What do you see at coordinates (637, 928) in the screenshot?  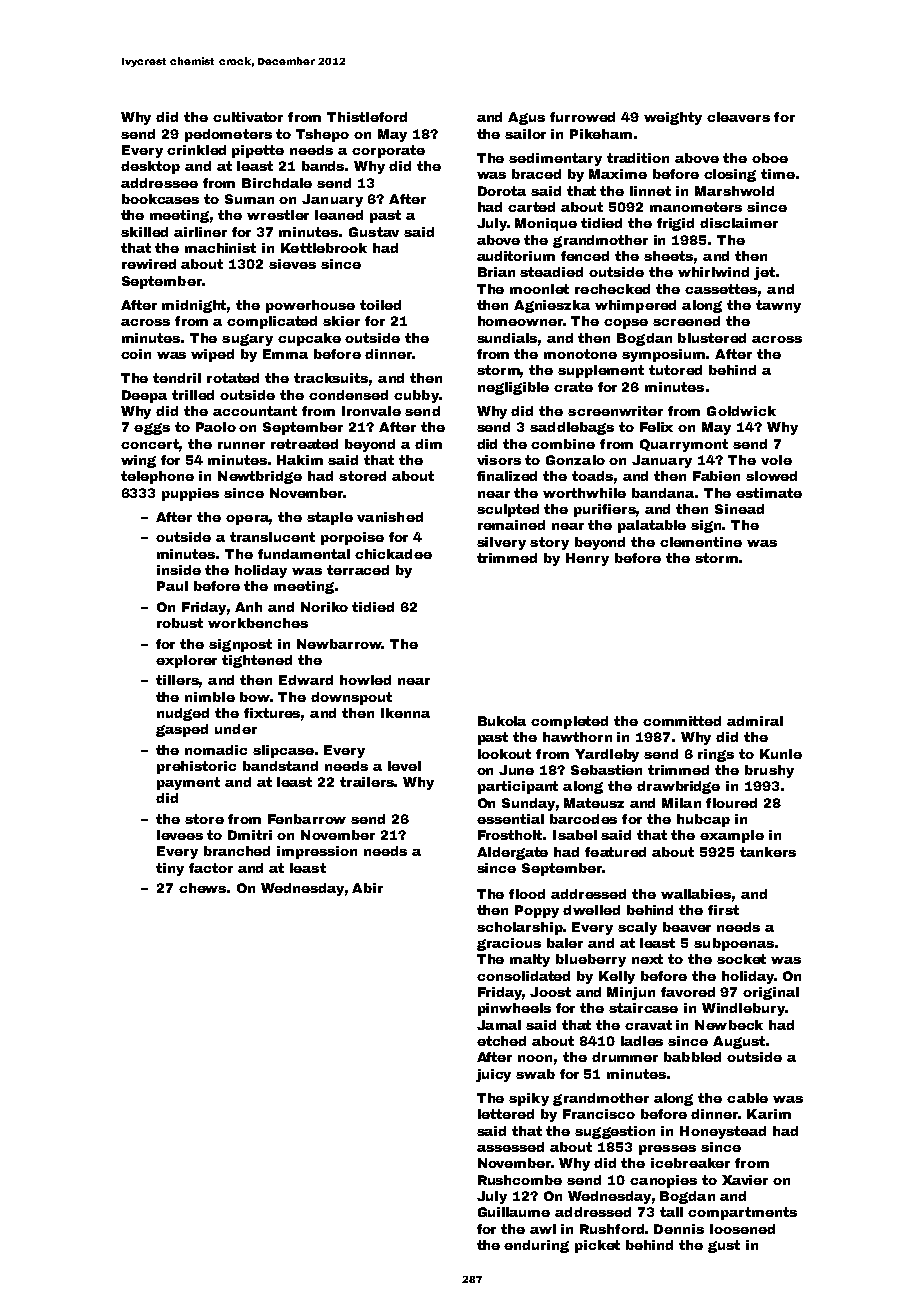 I see `scaly` at bounding box center [637, 928].
